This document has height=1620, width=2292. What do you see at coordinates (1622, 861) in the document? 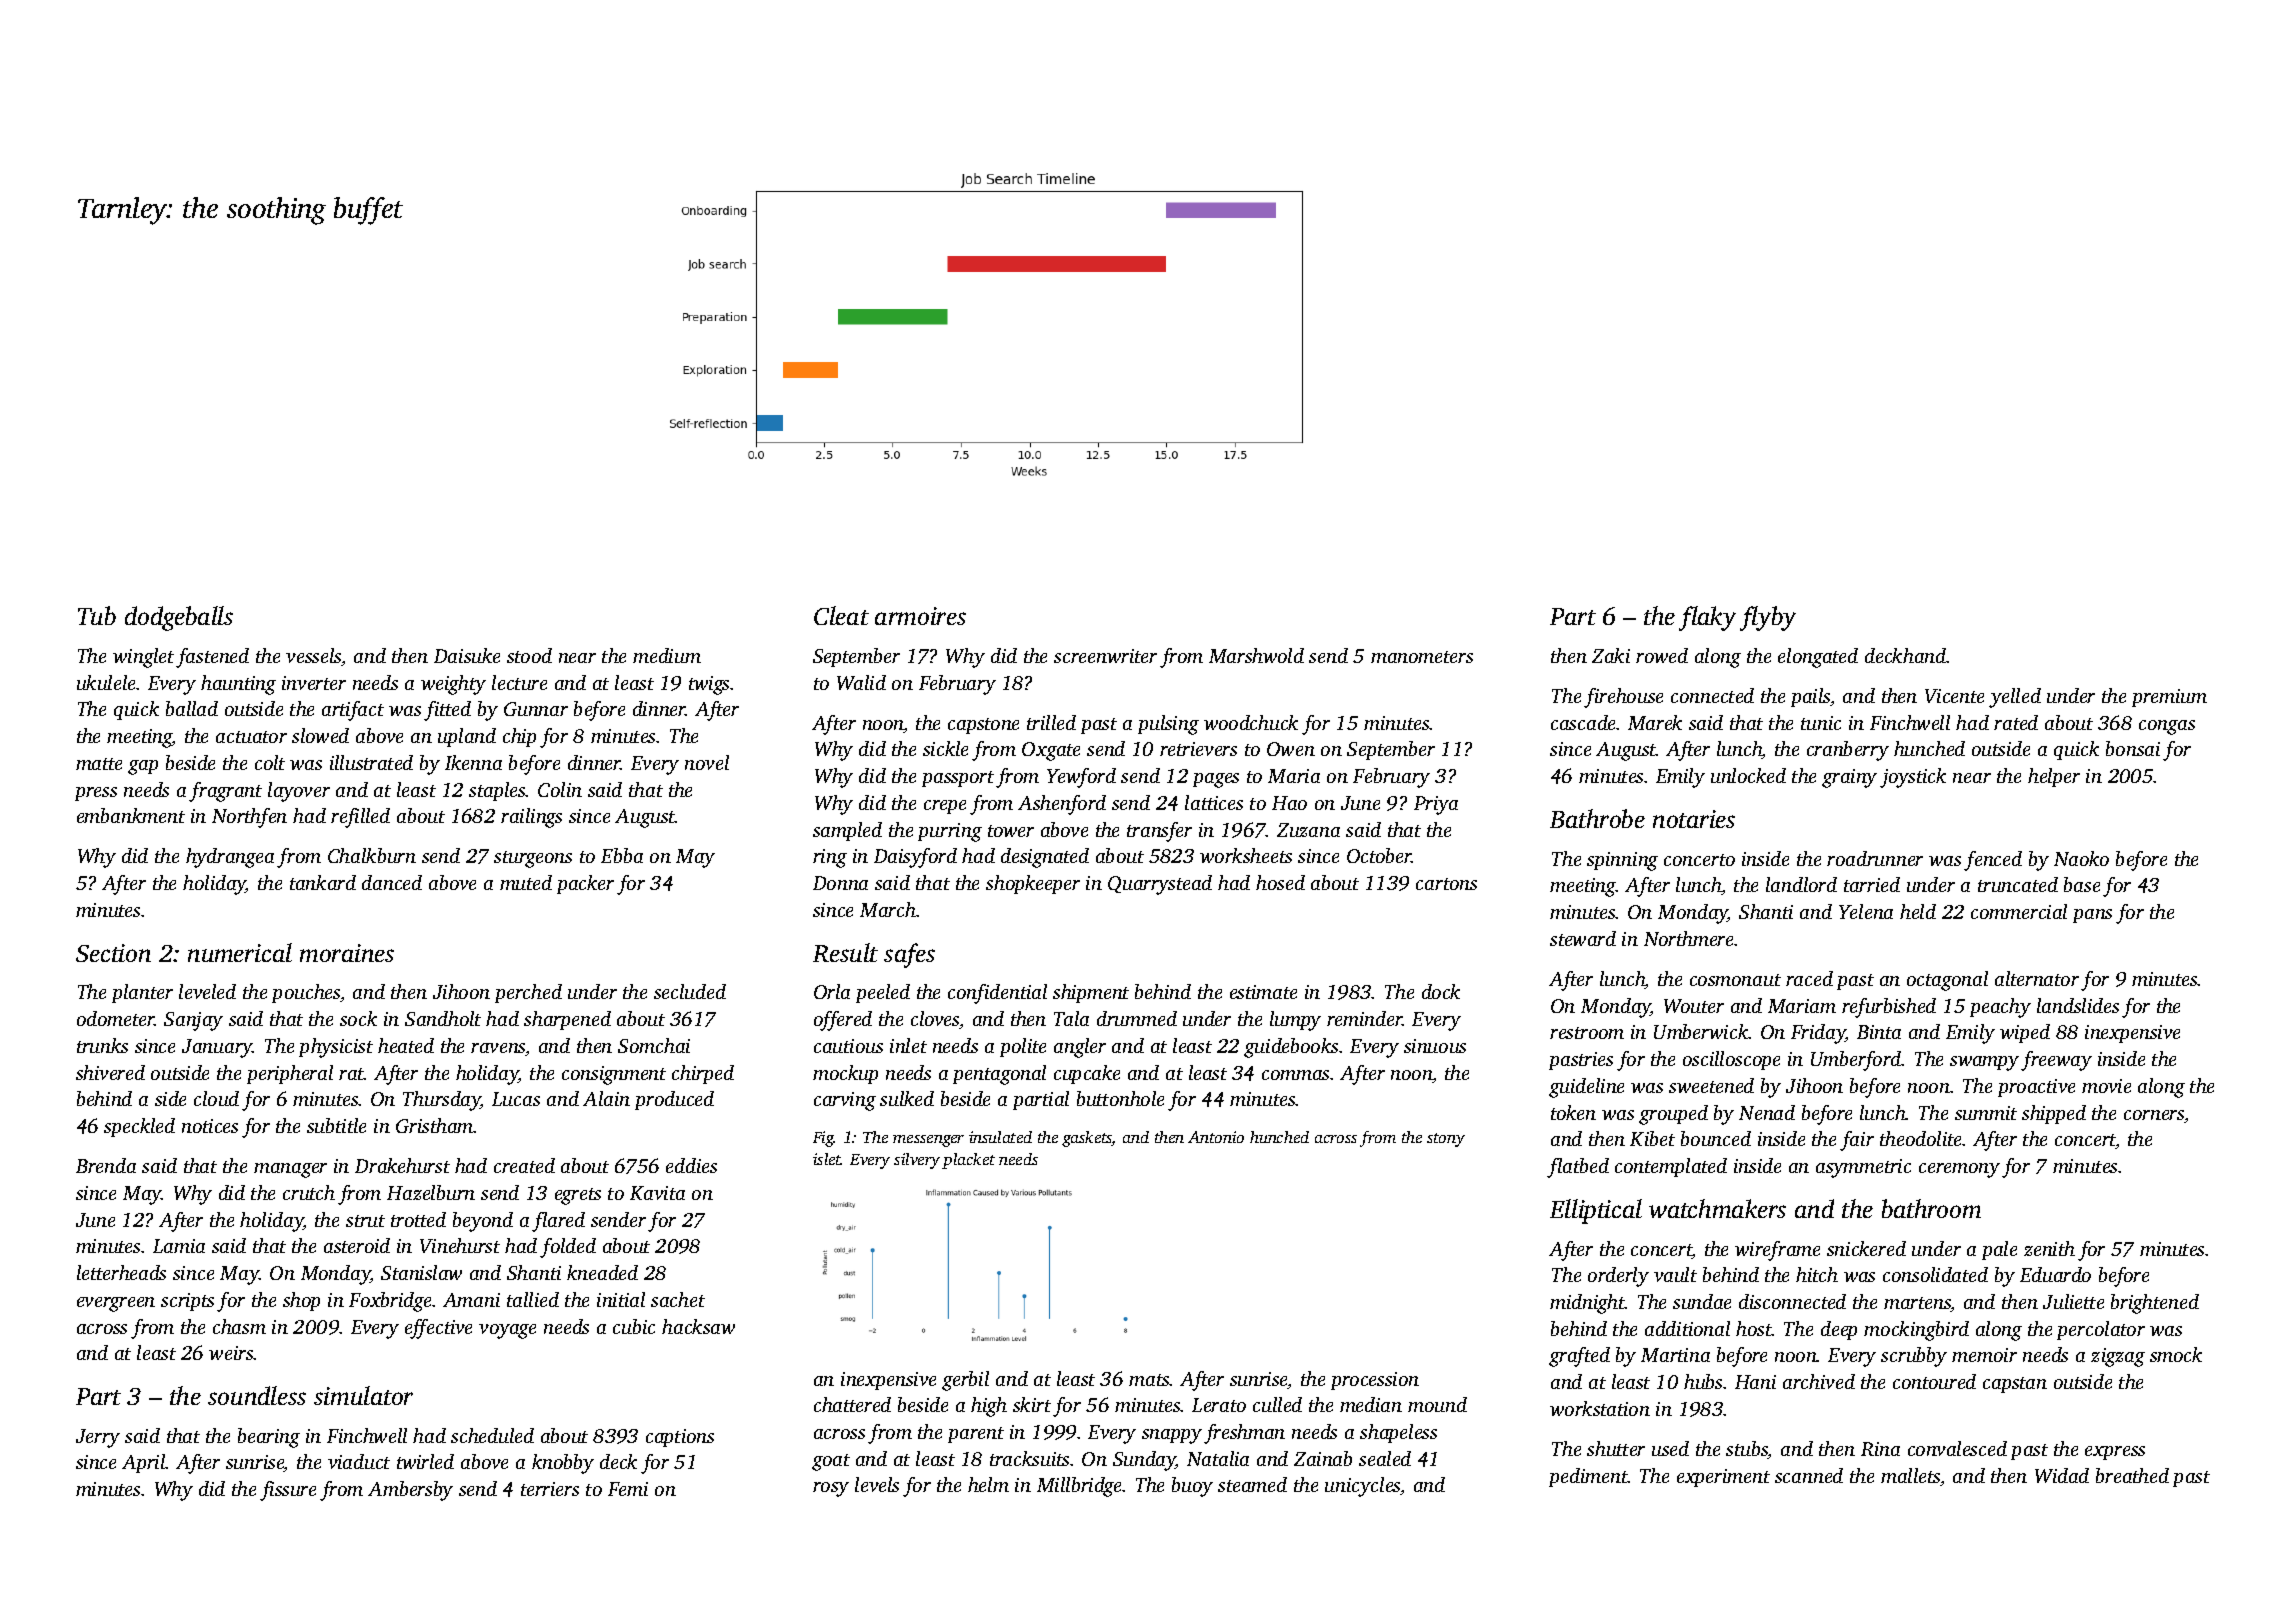
I see `spinning` at bounding box center [1622, 861].
